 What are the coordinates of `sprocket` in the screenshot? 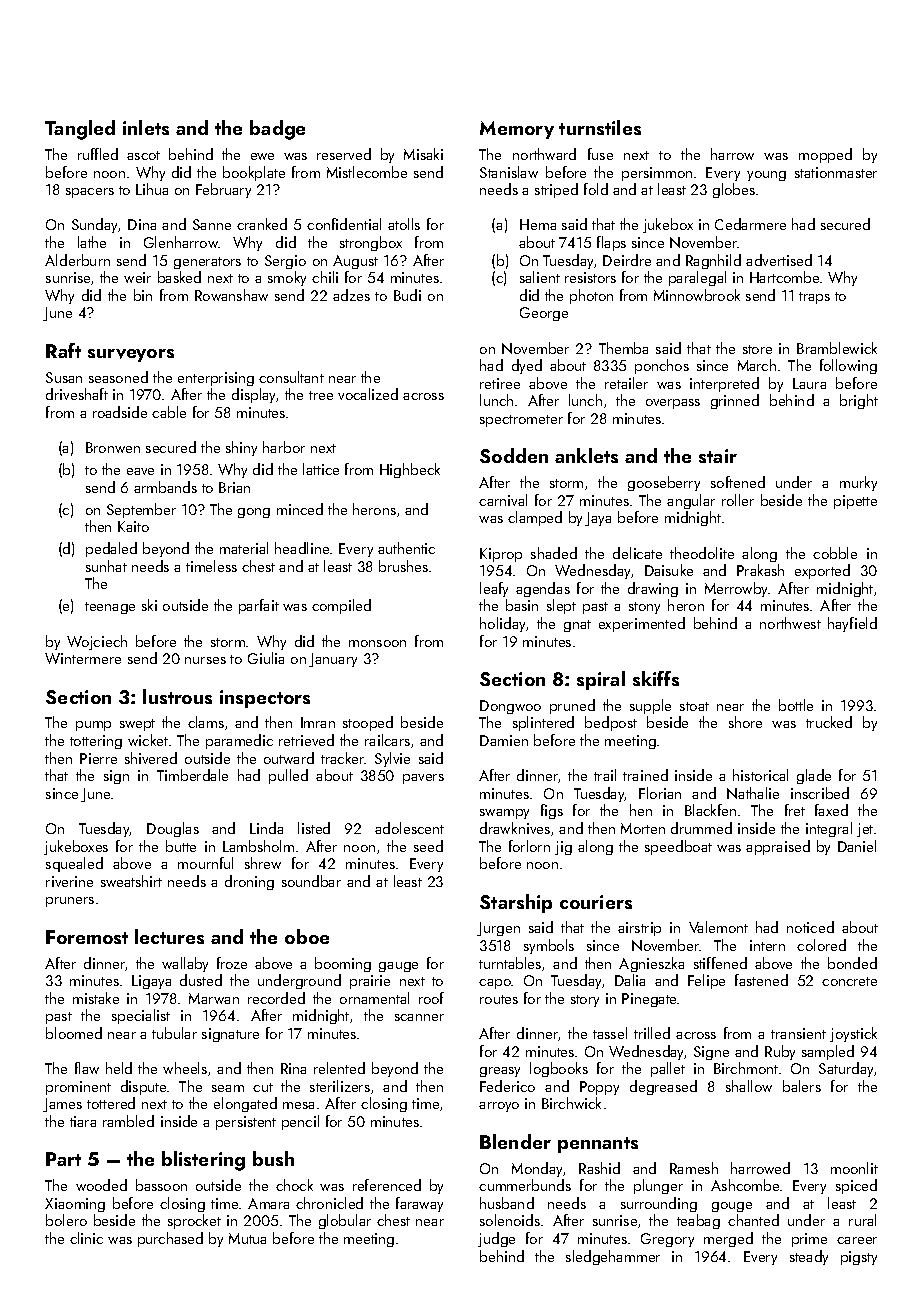 It's located at (194, 1221).
